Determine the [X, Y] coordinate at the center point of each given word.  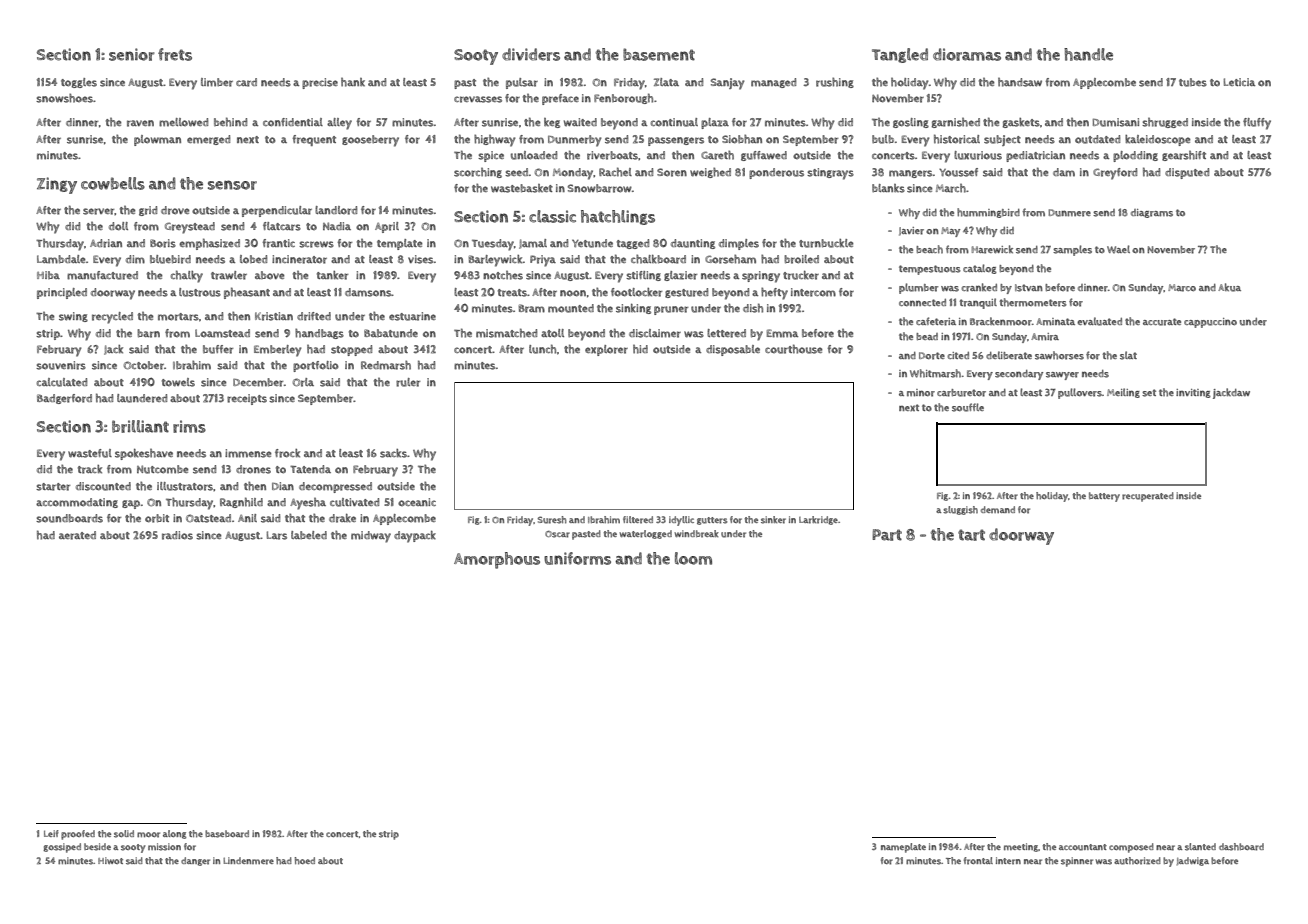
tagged [633, 244]
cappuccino [1210, 323]
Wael [1118, 249]
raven [140, 123]
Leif [51, 833]
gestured [687, 293]
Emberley [278, 351]
